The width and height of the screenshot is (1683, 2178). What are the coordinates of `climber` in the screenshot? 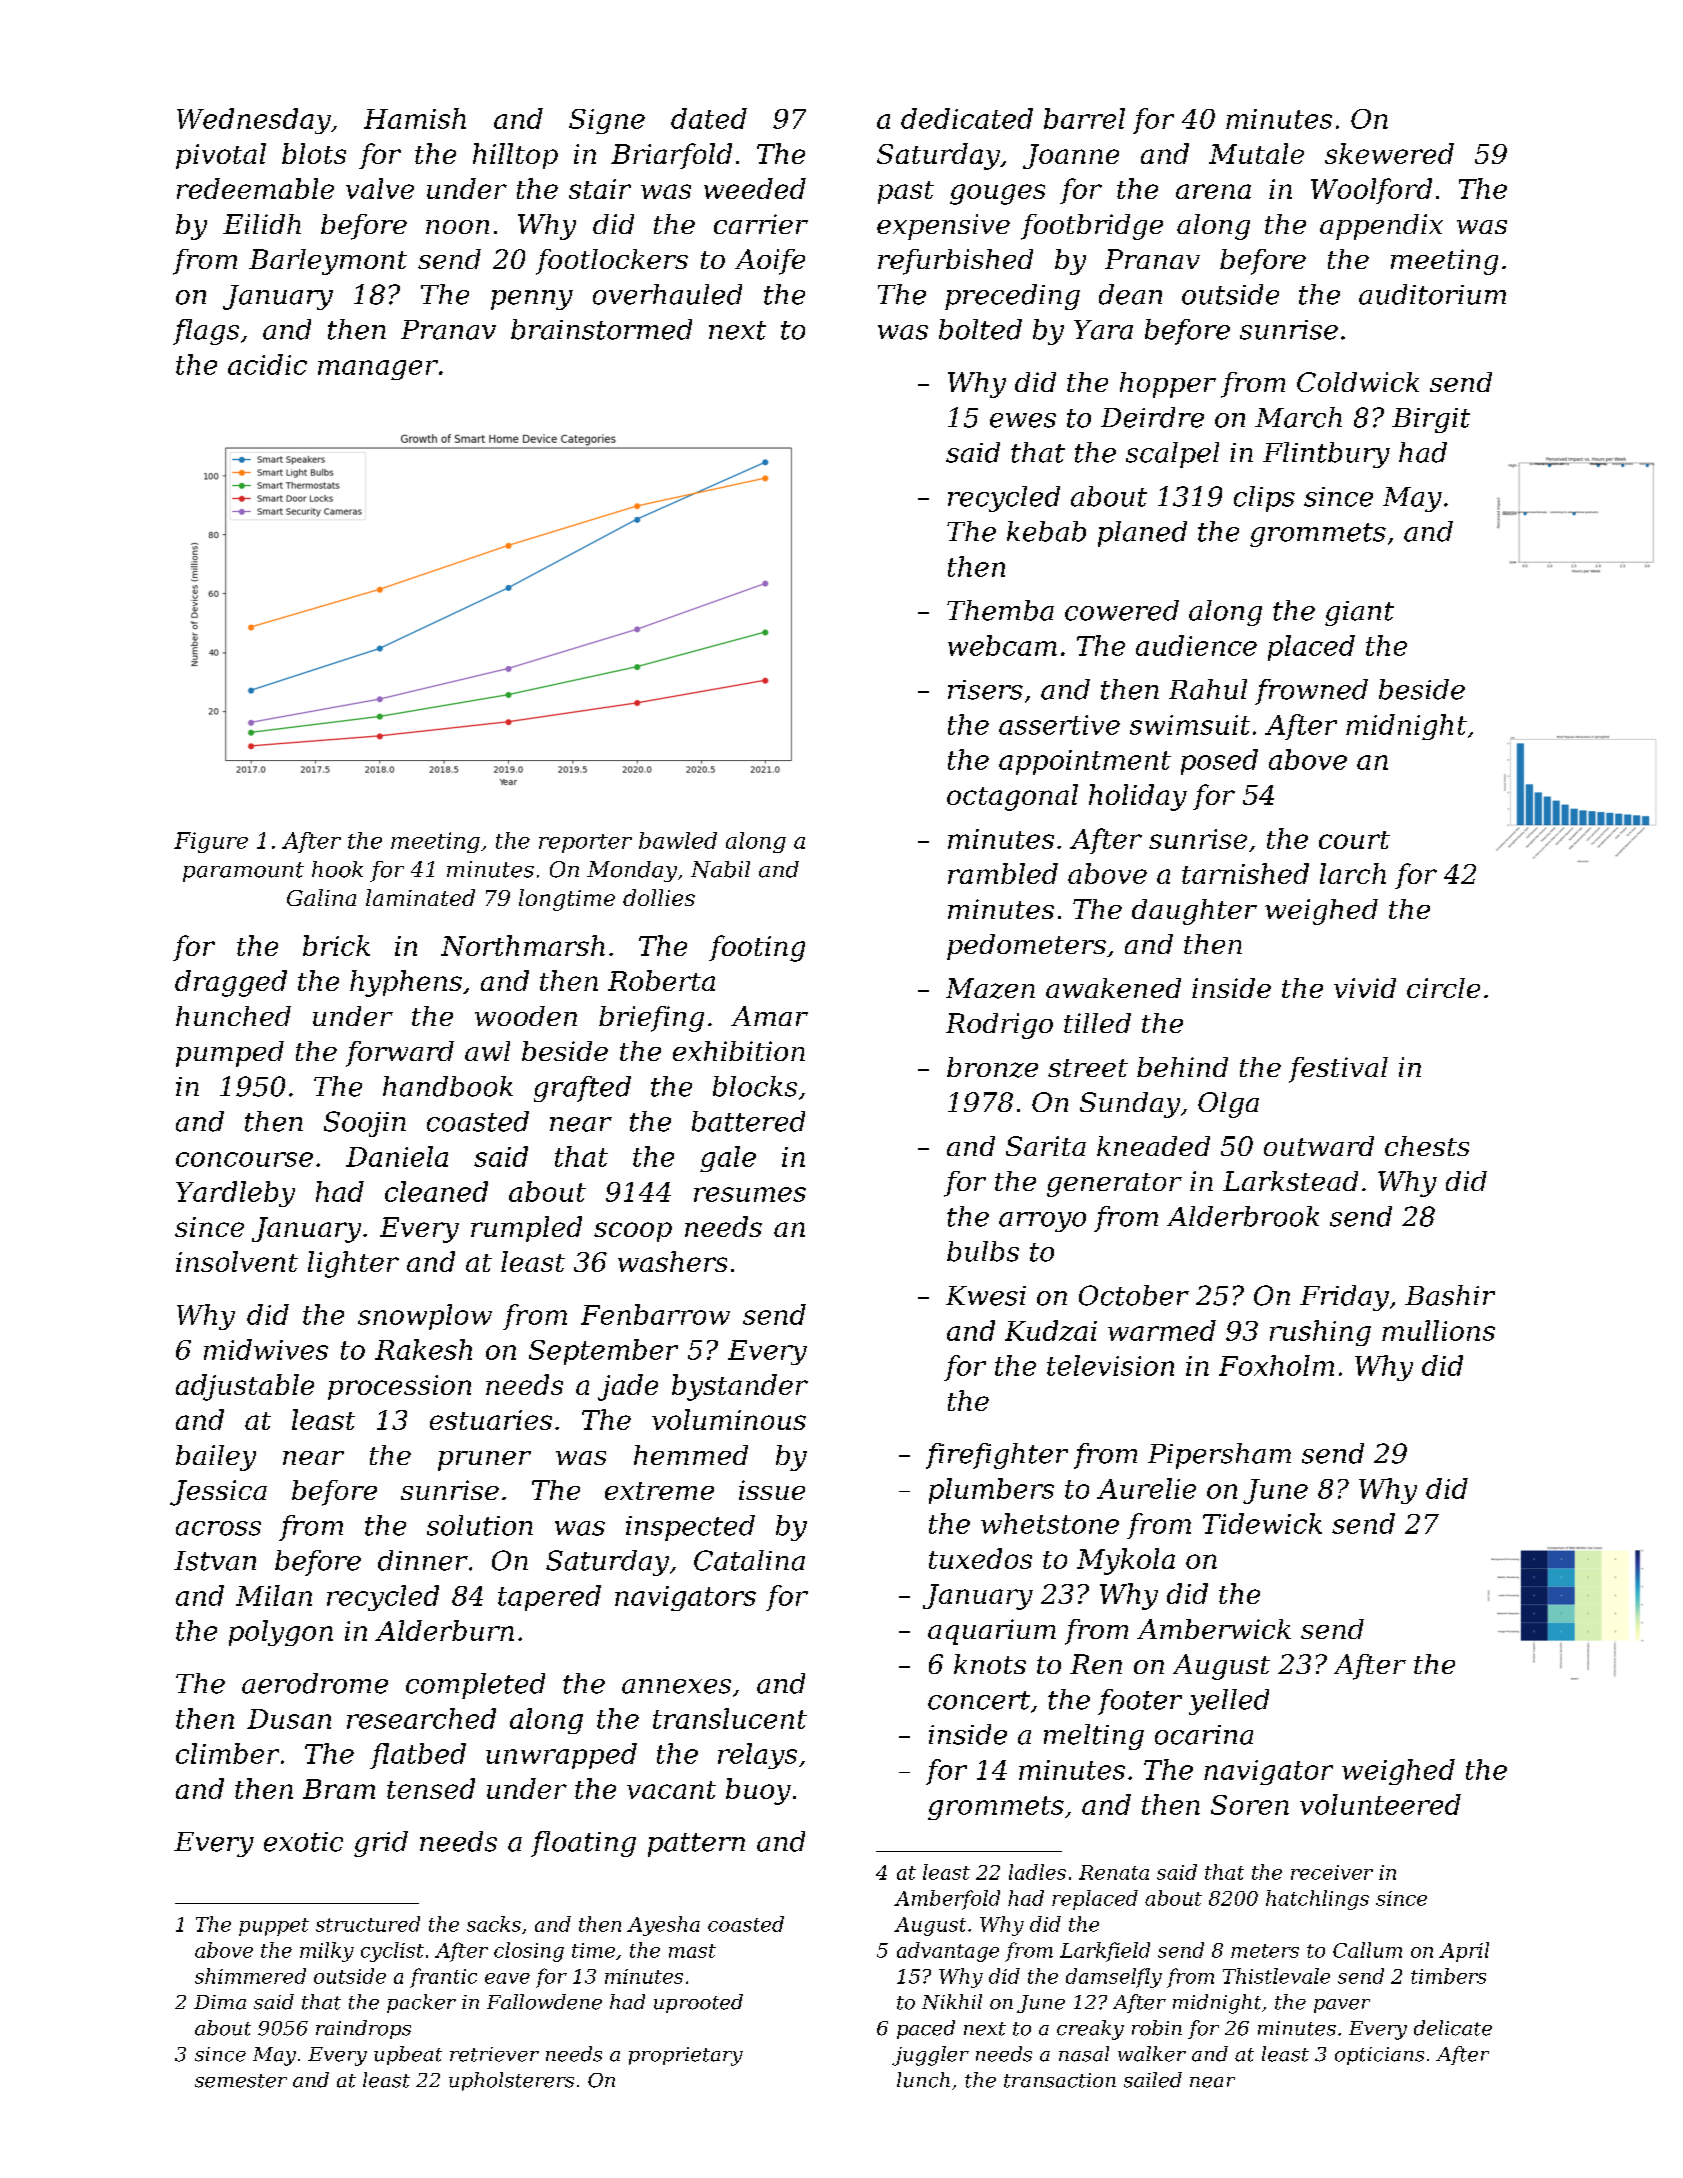 It's located at (227, 1753).
